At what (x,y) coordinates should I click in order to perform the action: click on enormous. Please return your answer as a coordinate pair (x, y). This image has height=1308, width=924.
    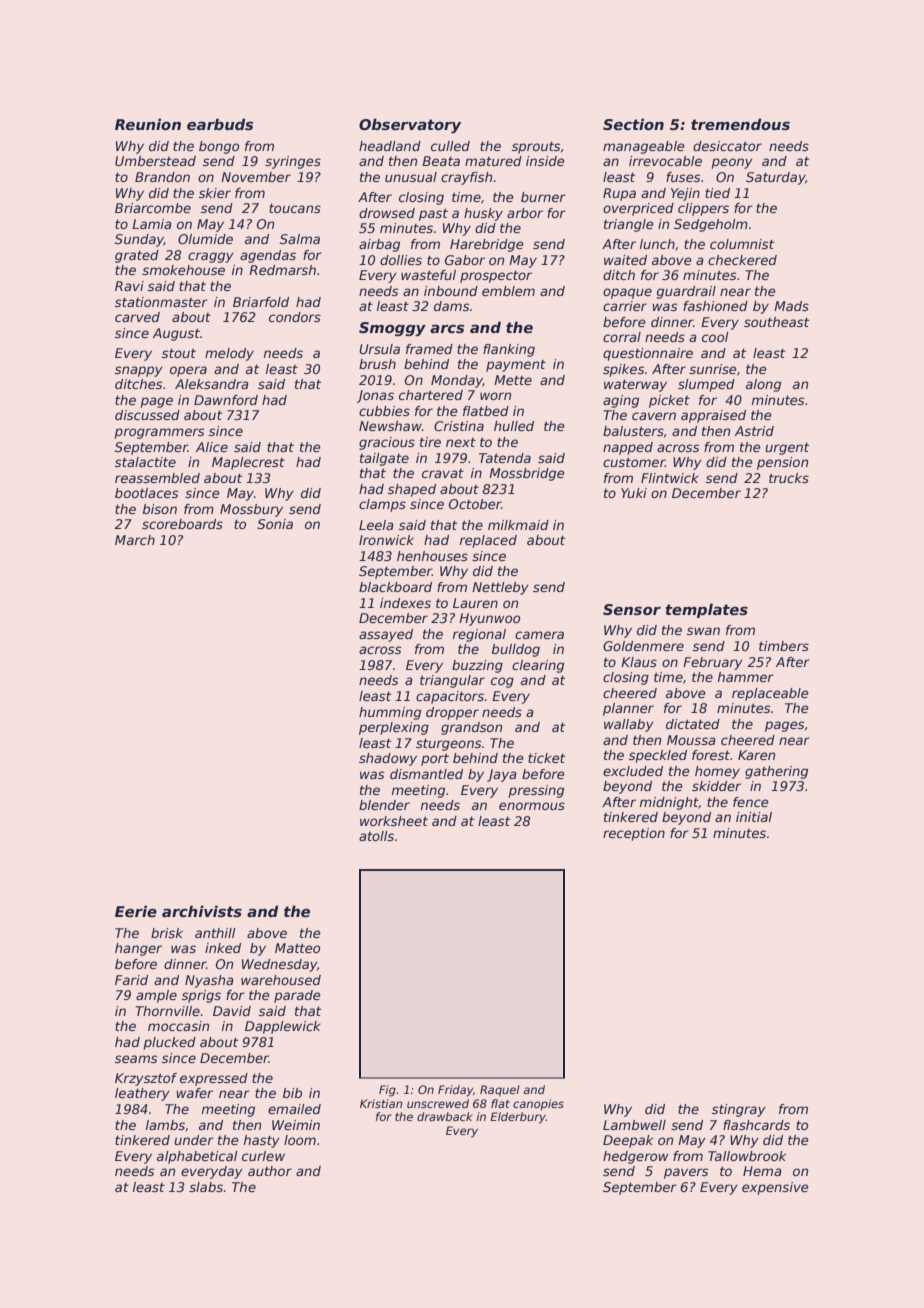
    Looking at the image, I should click on (532, 806).
